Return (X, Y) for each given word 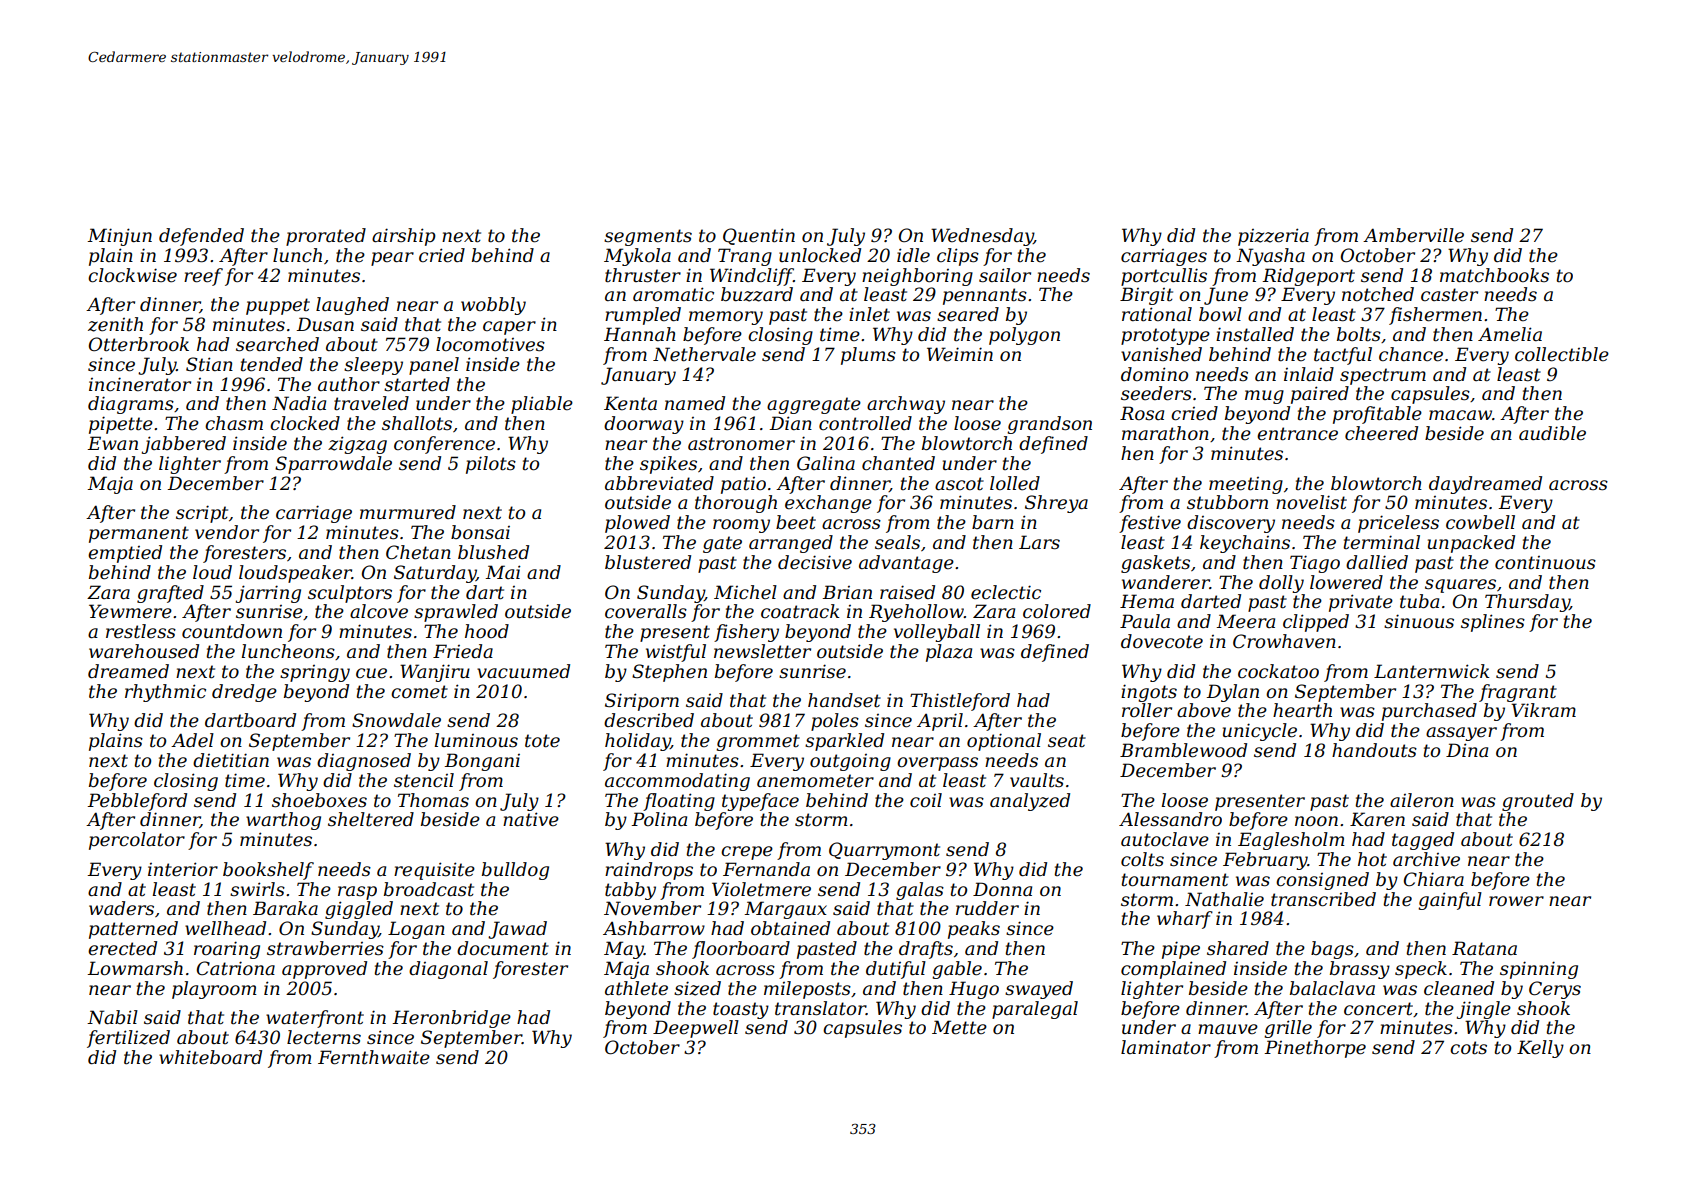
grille (1288, 1029)
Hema (1147, 601)
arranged (791, 544)
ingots (1149, 693)
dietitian (231, 760)
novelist (1311, 502)
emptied (125, 554)
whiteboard (210, 1057)
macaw (1460, 415)
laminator (1166, 1047)
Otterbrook (139, 344)
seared (968, 314)
